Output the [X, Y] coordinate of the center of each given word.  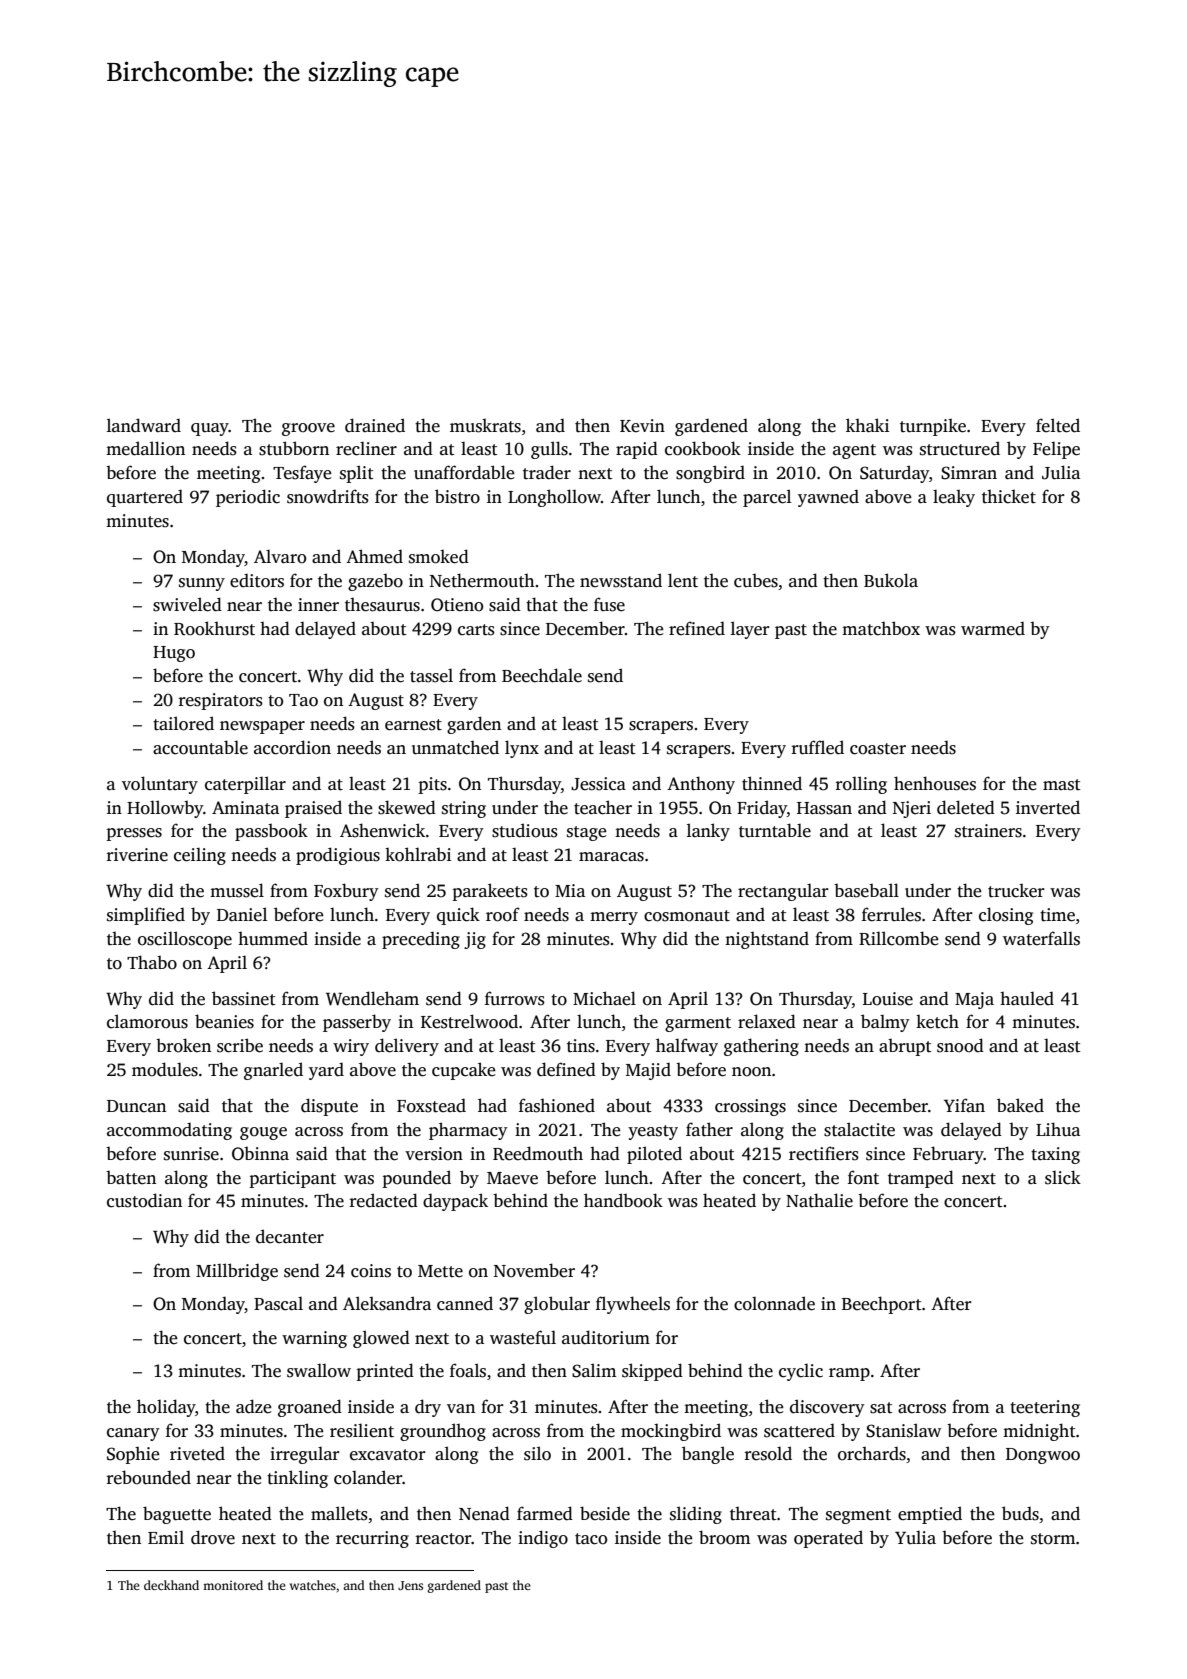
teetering [1045, 1408]
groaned [310, 1408]
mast [1062, 785]
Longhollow [554, 498]
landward [144, 425]
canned [465, 1303]
